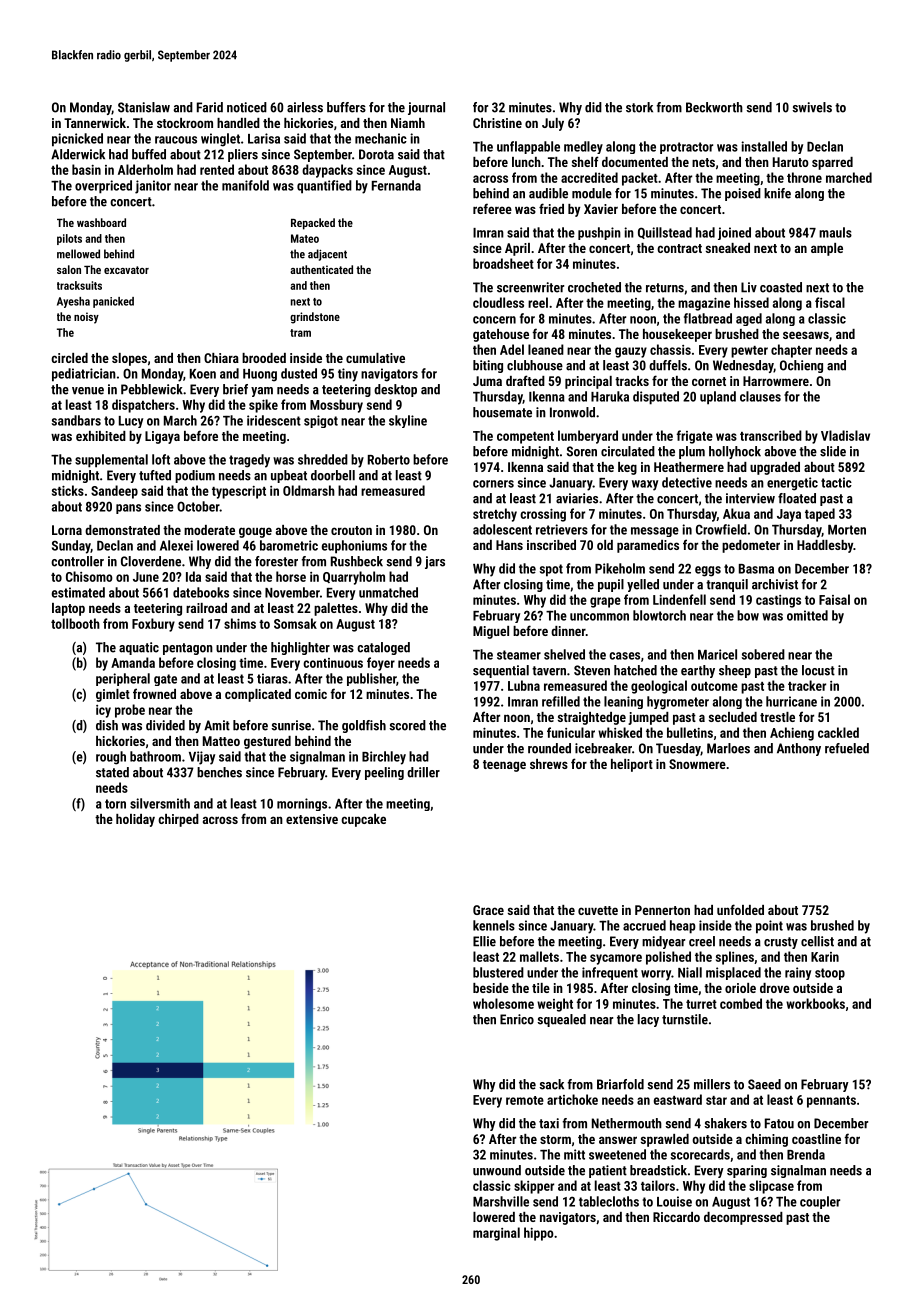 The image size is (924, 1308). I want to click on contract, so click(679, 248).
